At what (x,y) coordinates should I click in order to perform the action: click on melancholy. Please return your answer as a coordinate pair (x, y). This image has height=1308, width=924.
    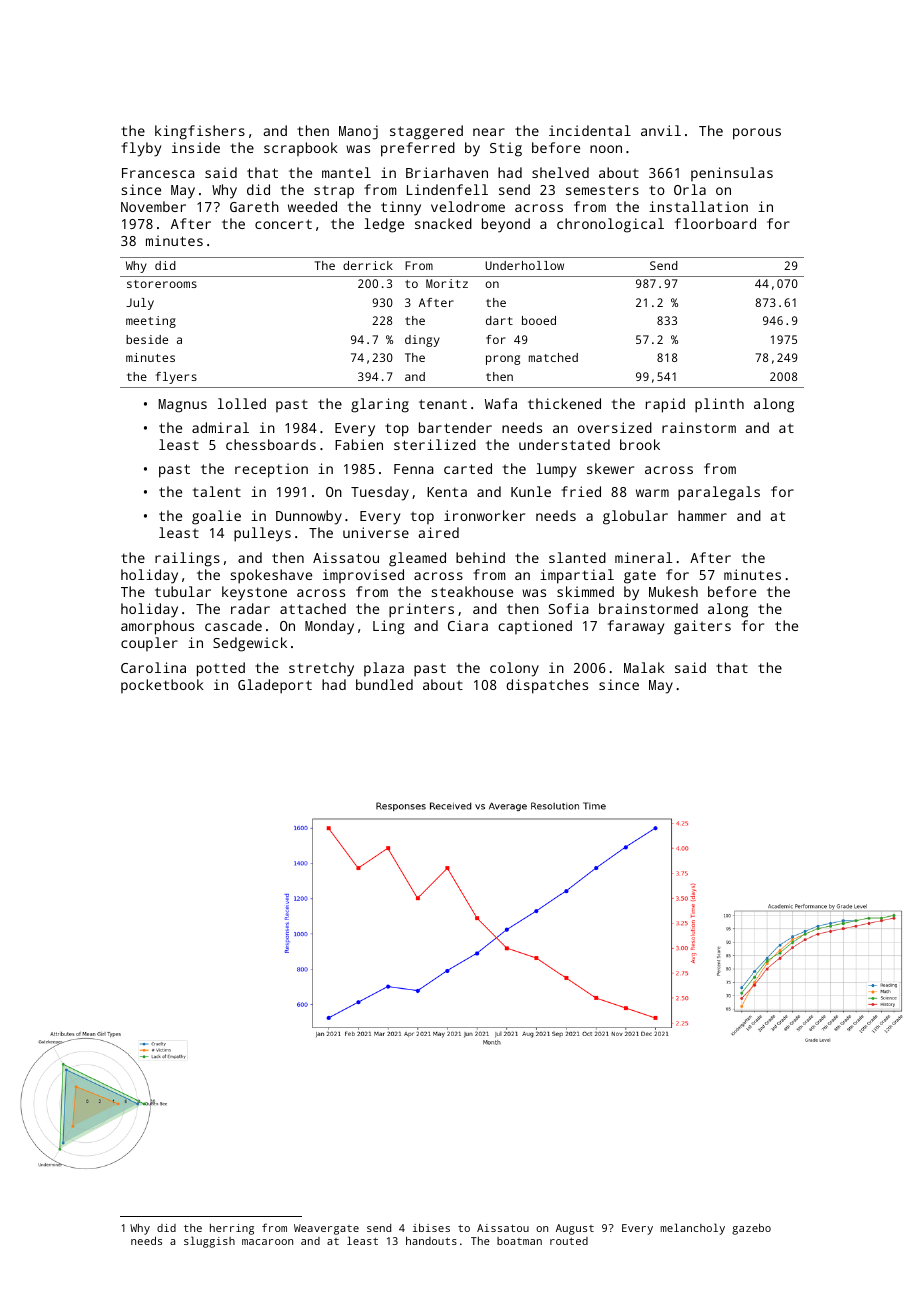
    Looking at the image, I should click on (692, 1229).
